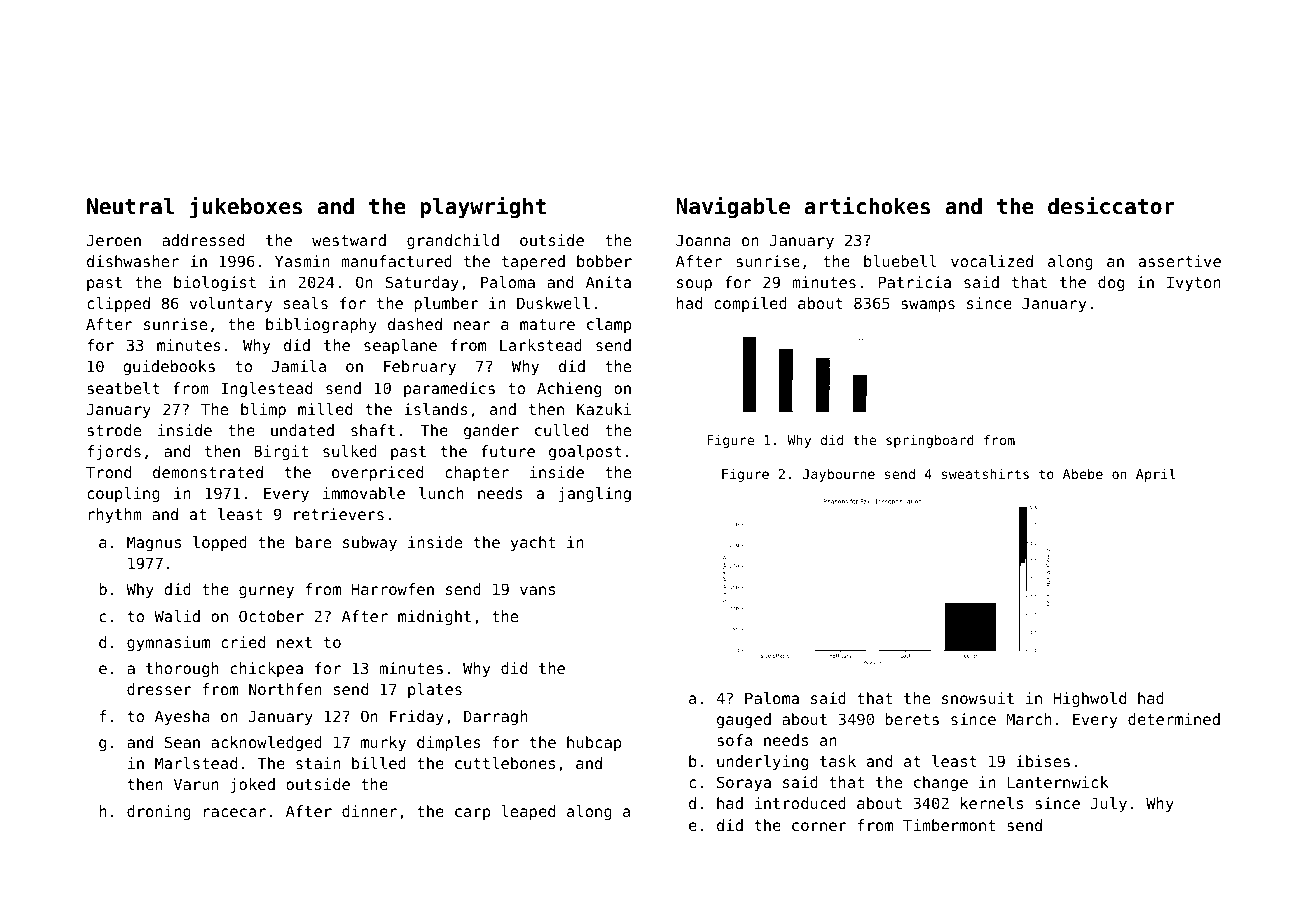 This page has width=1308, height=924. Describe the element at coordinates (130, 206) in the page. I see `Neutral` at that location.
